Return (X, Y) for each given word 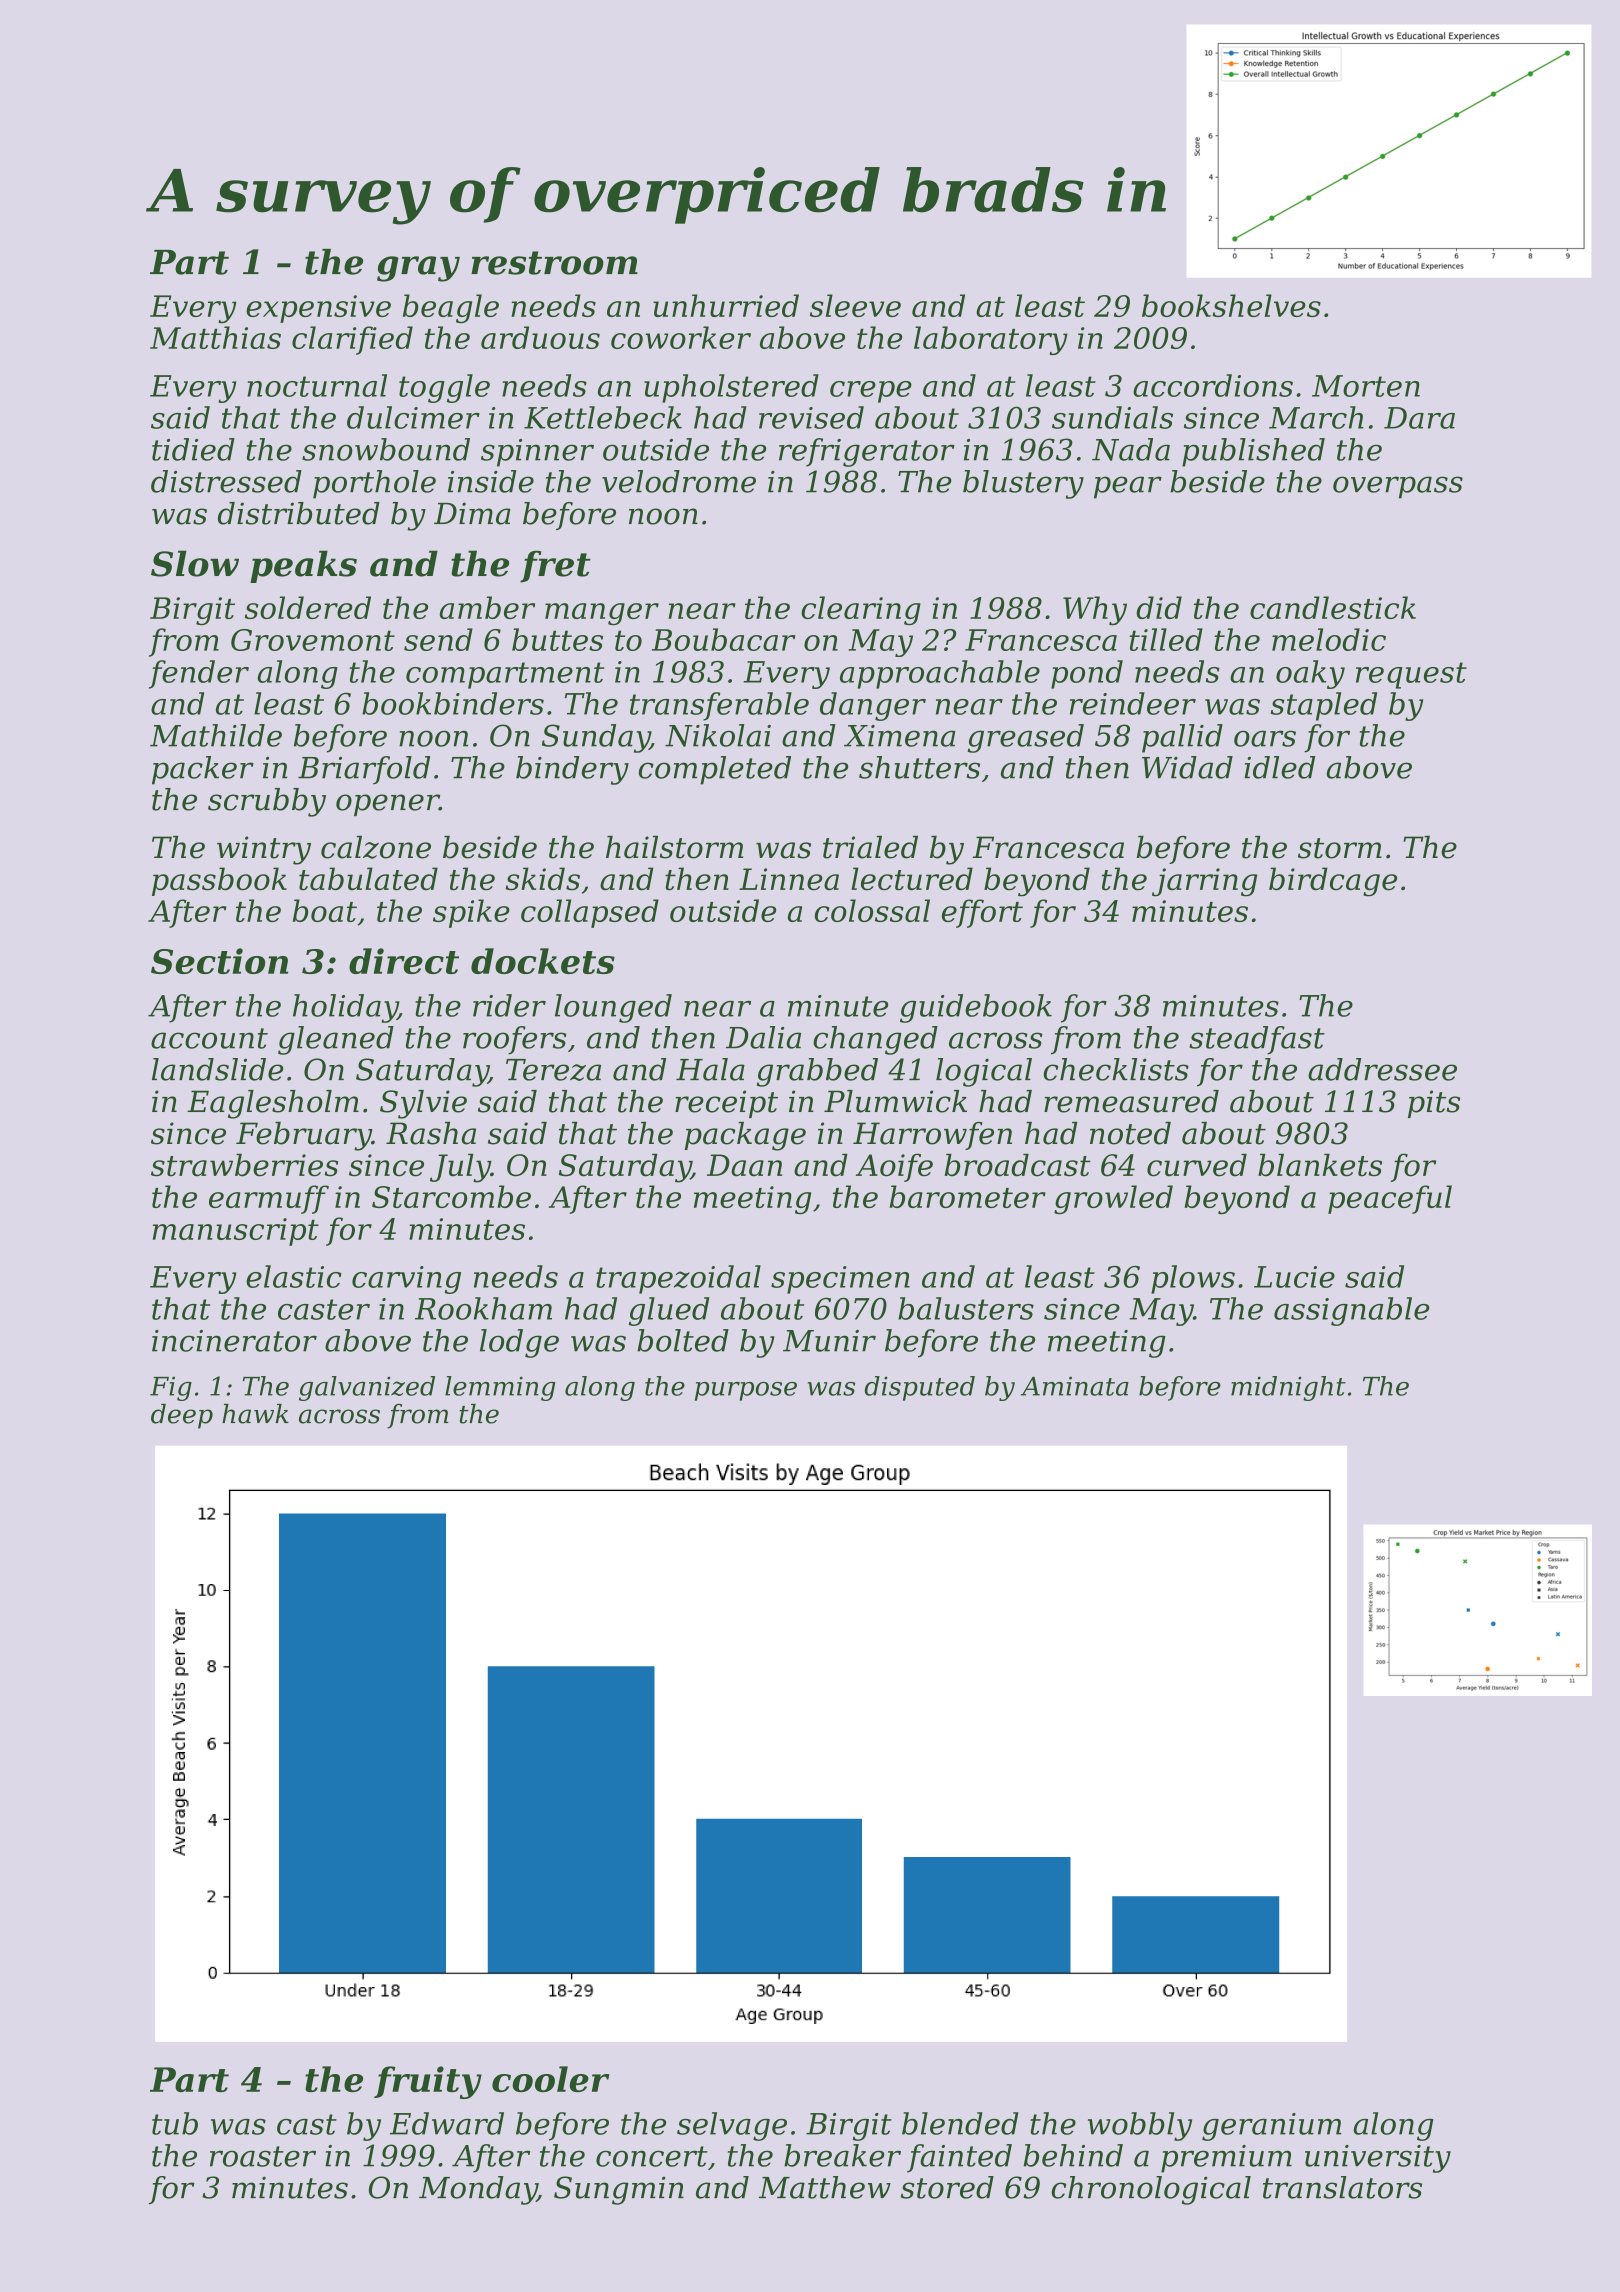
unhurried (726, 305)
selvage (732, 2126)
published (1253, 452)
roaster (263, 2156)
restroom (554, 263)
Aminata (1075, 1386)
